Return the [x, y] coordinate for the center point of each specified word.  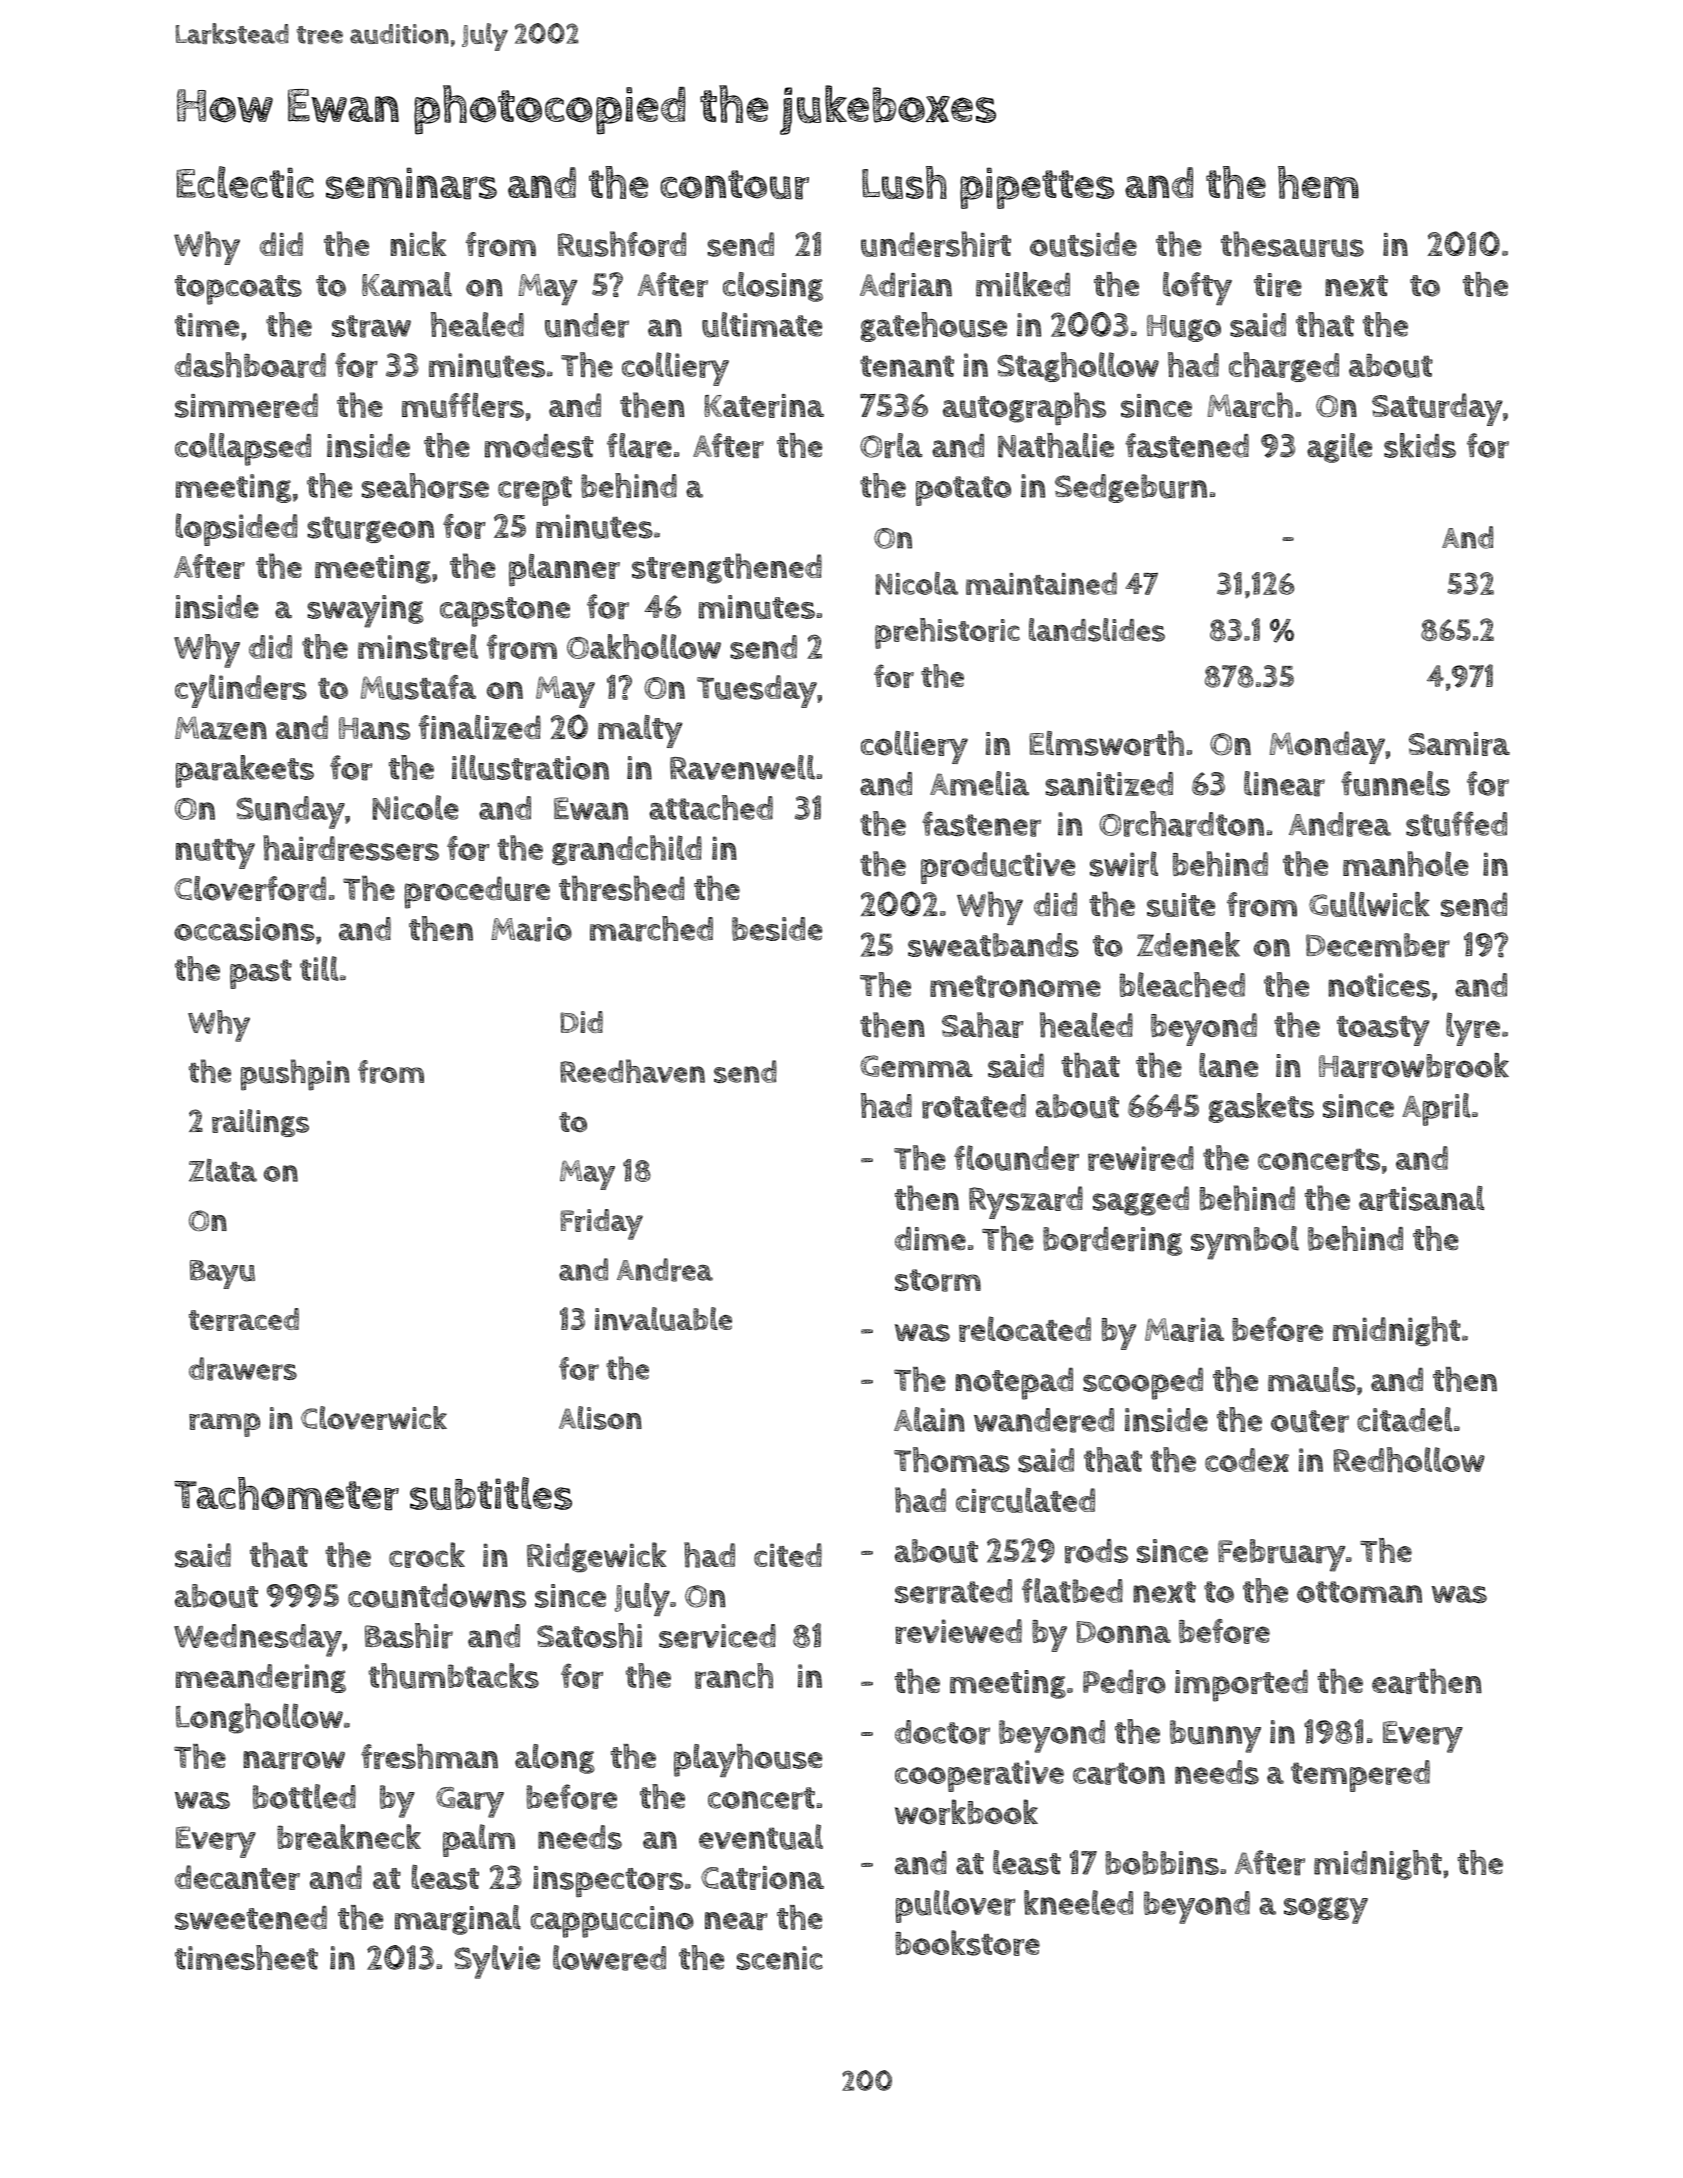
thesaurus [1292, 244]
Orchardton [1181, 824]
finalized [480, 727]
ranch [734, 1676]
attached [711, 807]
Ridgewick [596, 1557]
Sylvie [497, 1962]
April [1436, 1109]
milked [1023, 284]
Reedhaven [632, 1071]
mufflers [463, 405]
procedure [477, 892]
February [1281, 1555]
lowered [609, 1958]
